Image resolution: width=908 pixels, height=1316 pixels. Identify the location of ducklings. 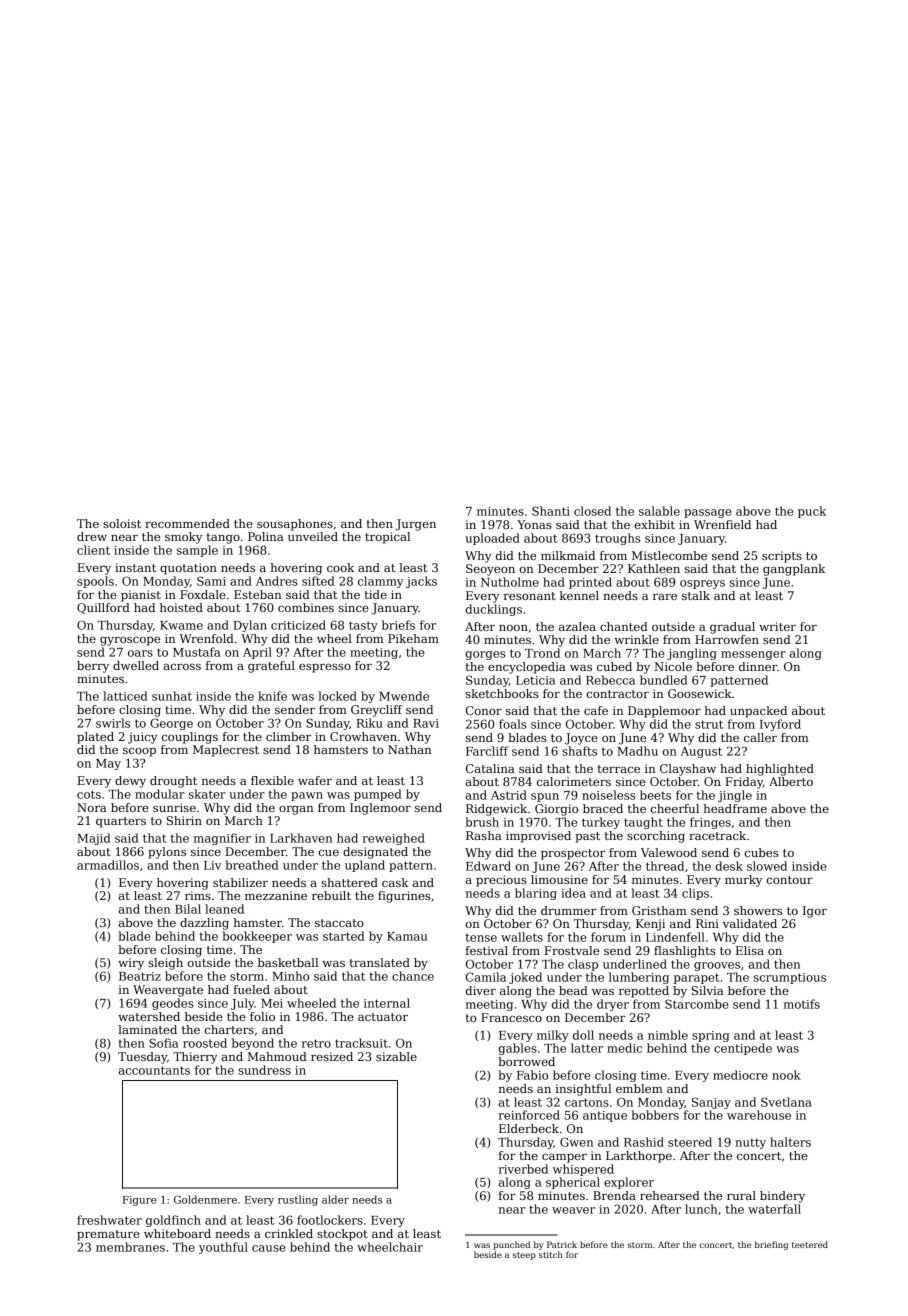
(493, 610).
